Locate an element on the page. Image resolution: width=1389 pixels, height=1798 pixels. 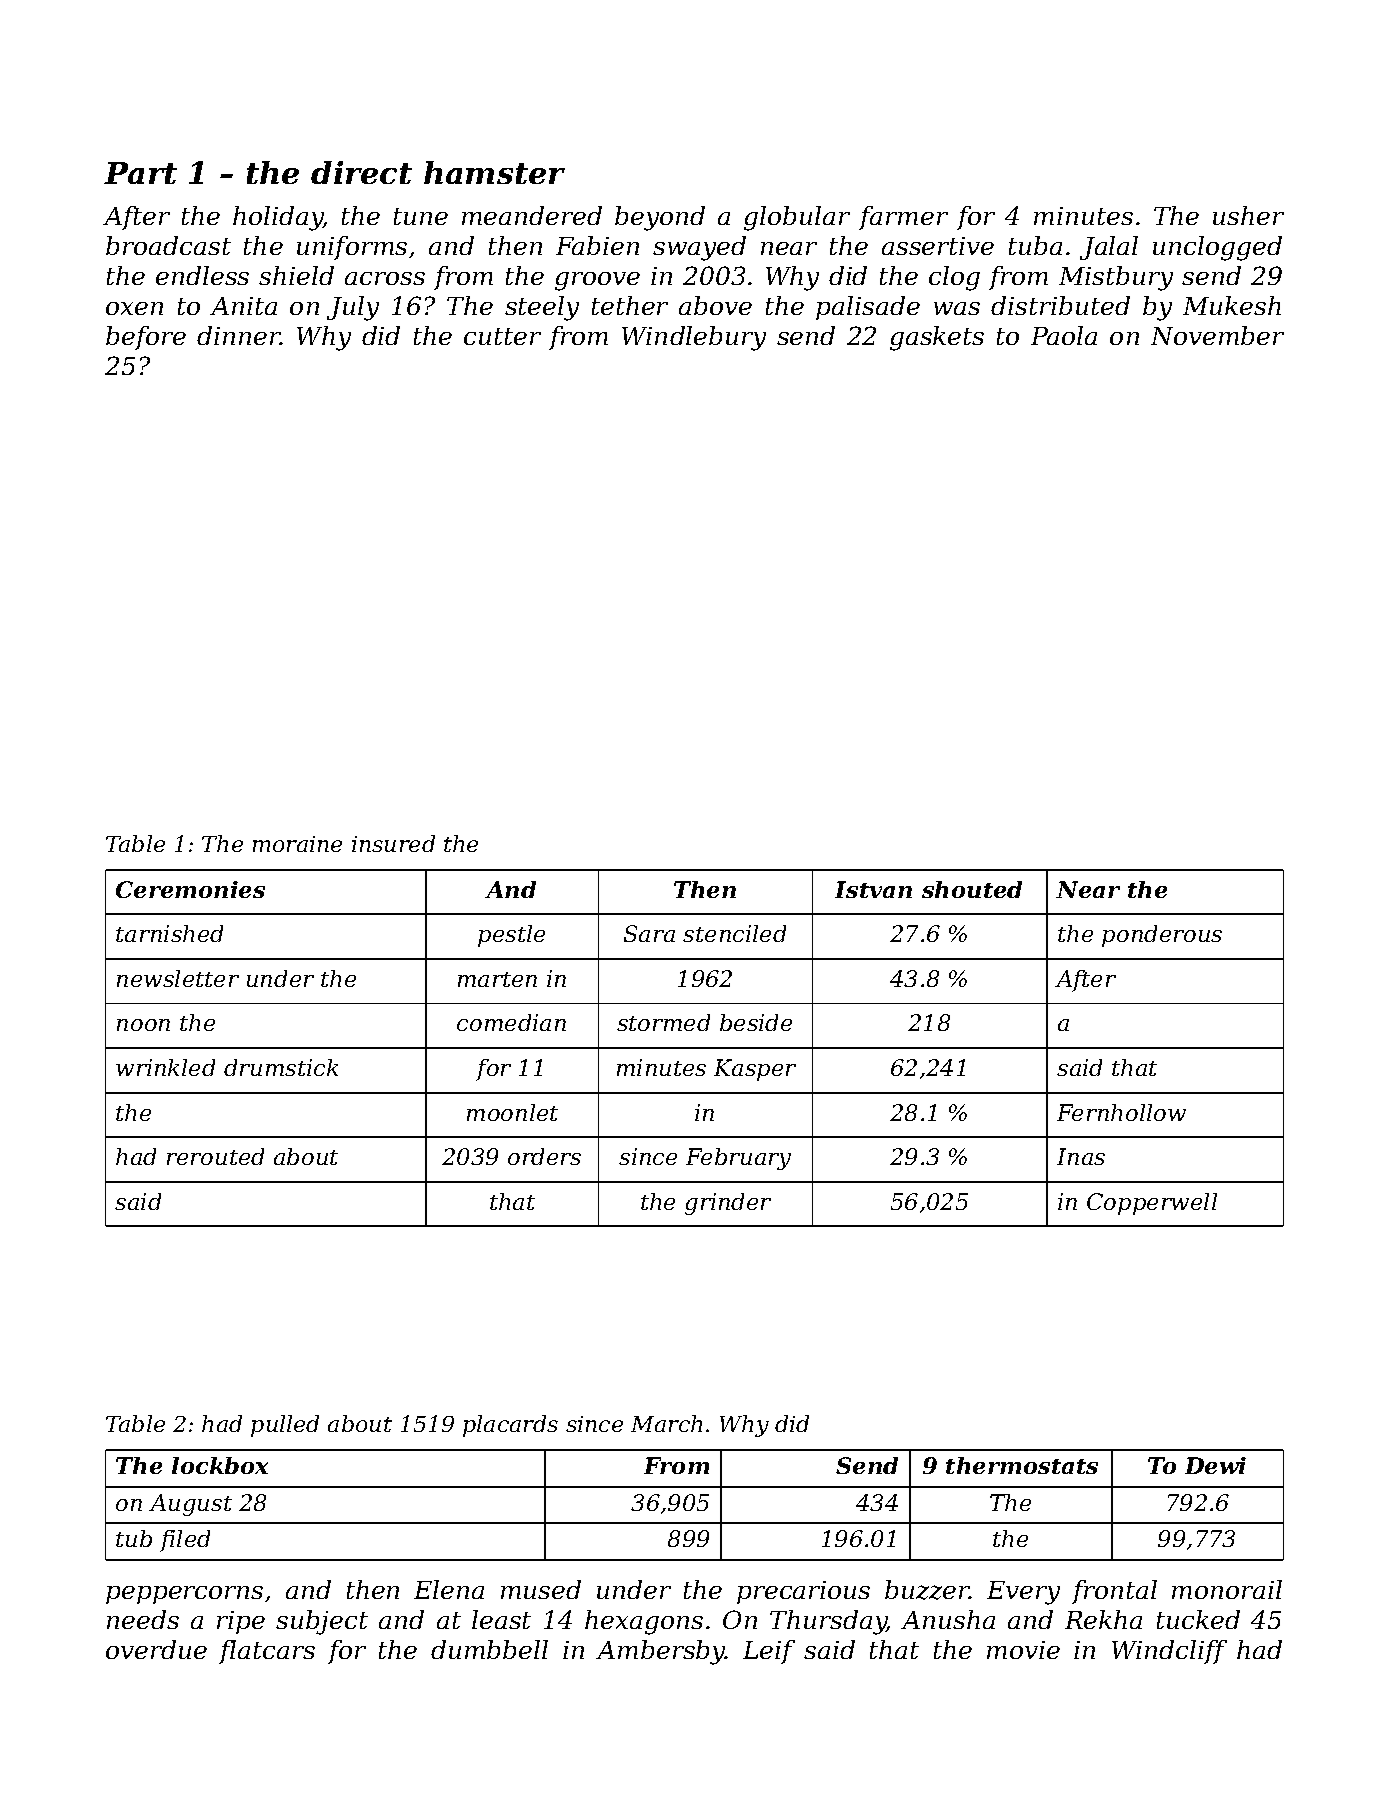
Part is located at coordinates (140, 173).
